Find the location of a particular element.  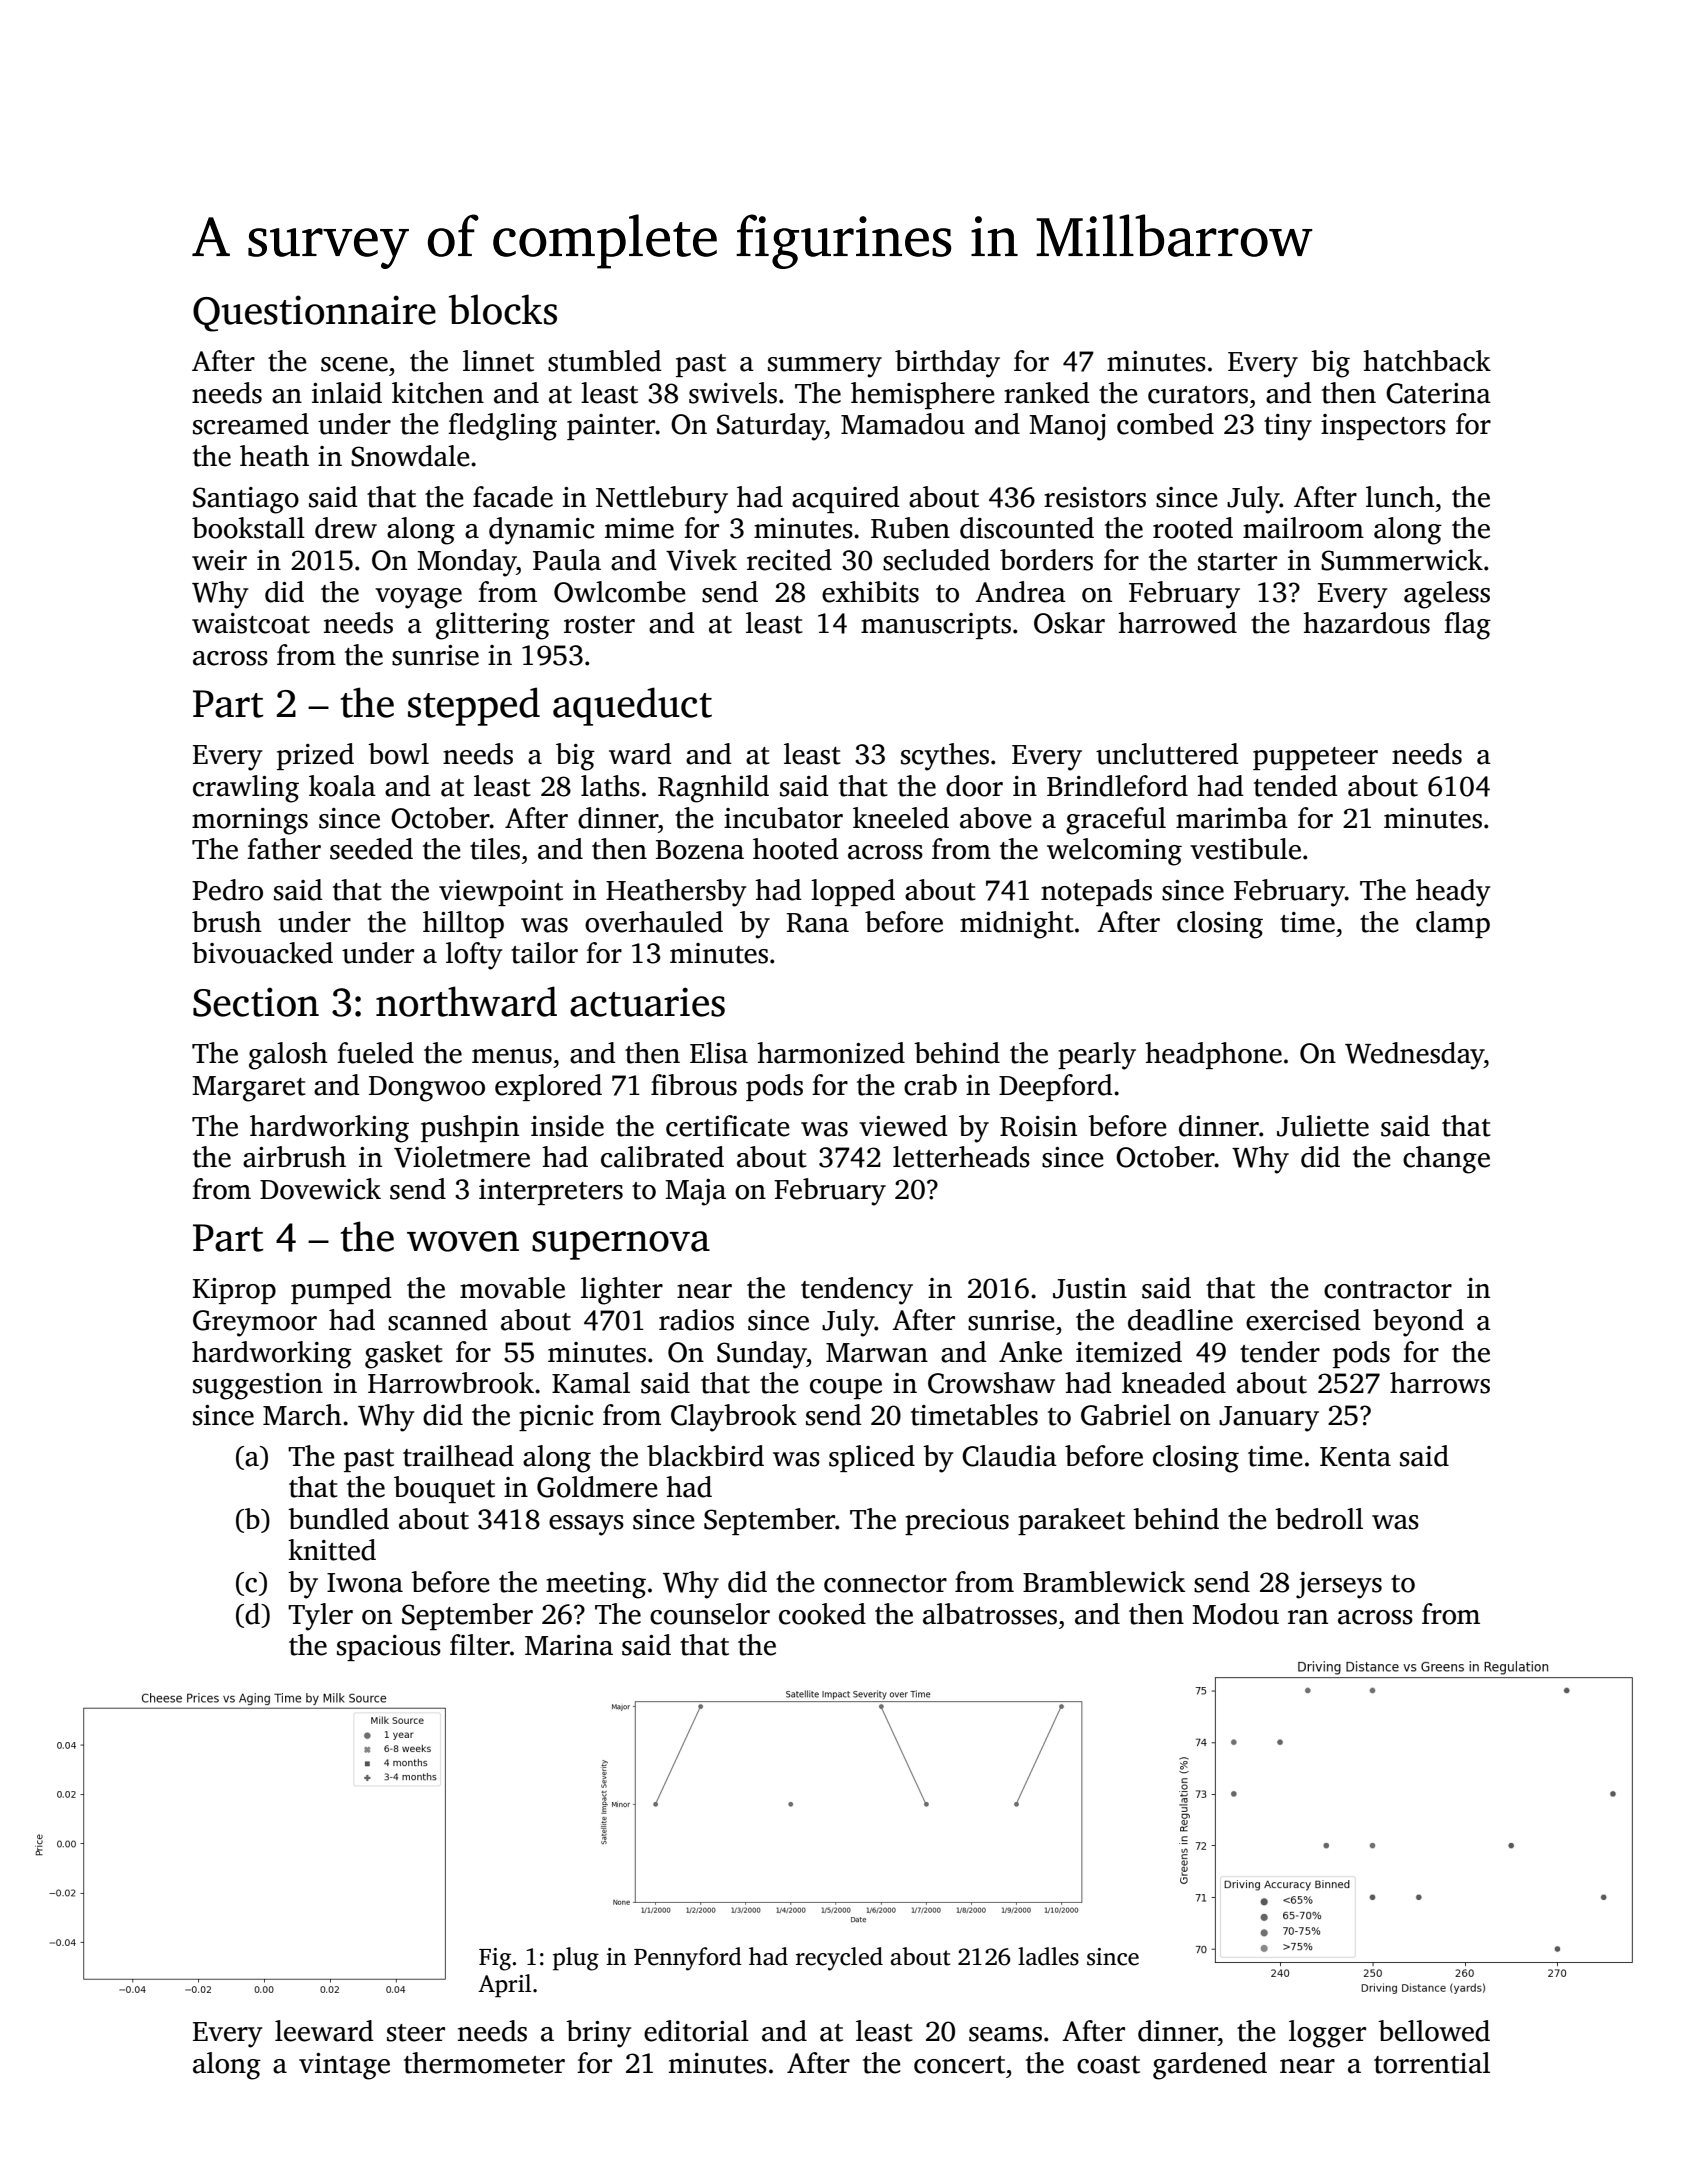

Questionnaire is located at coordinates (314, 313).
